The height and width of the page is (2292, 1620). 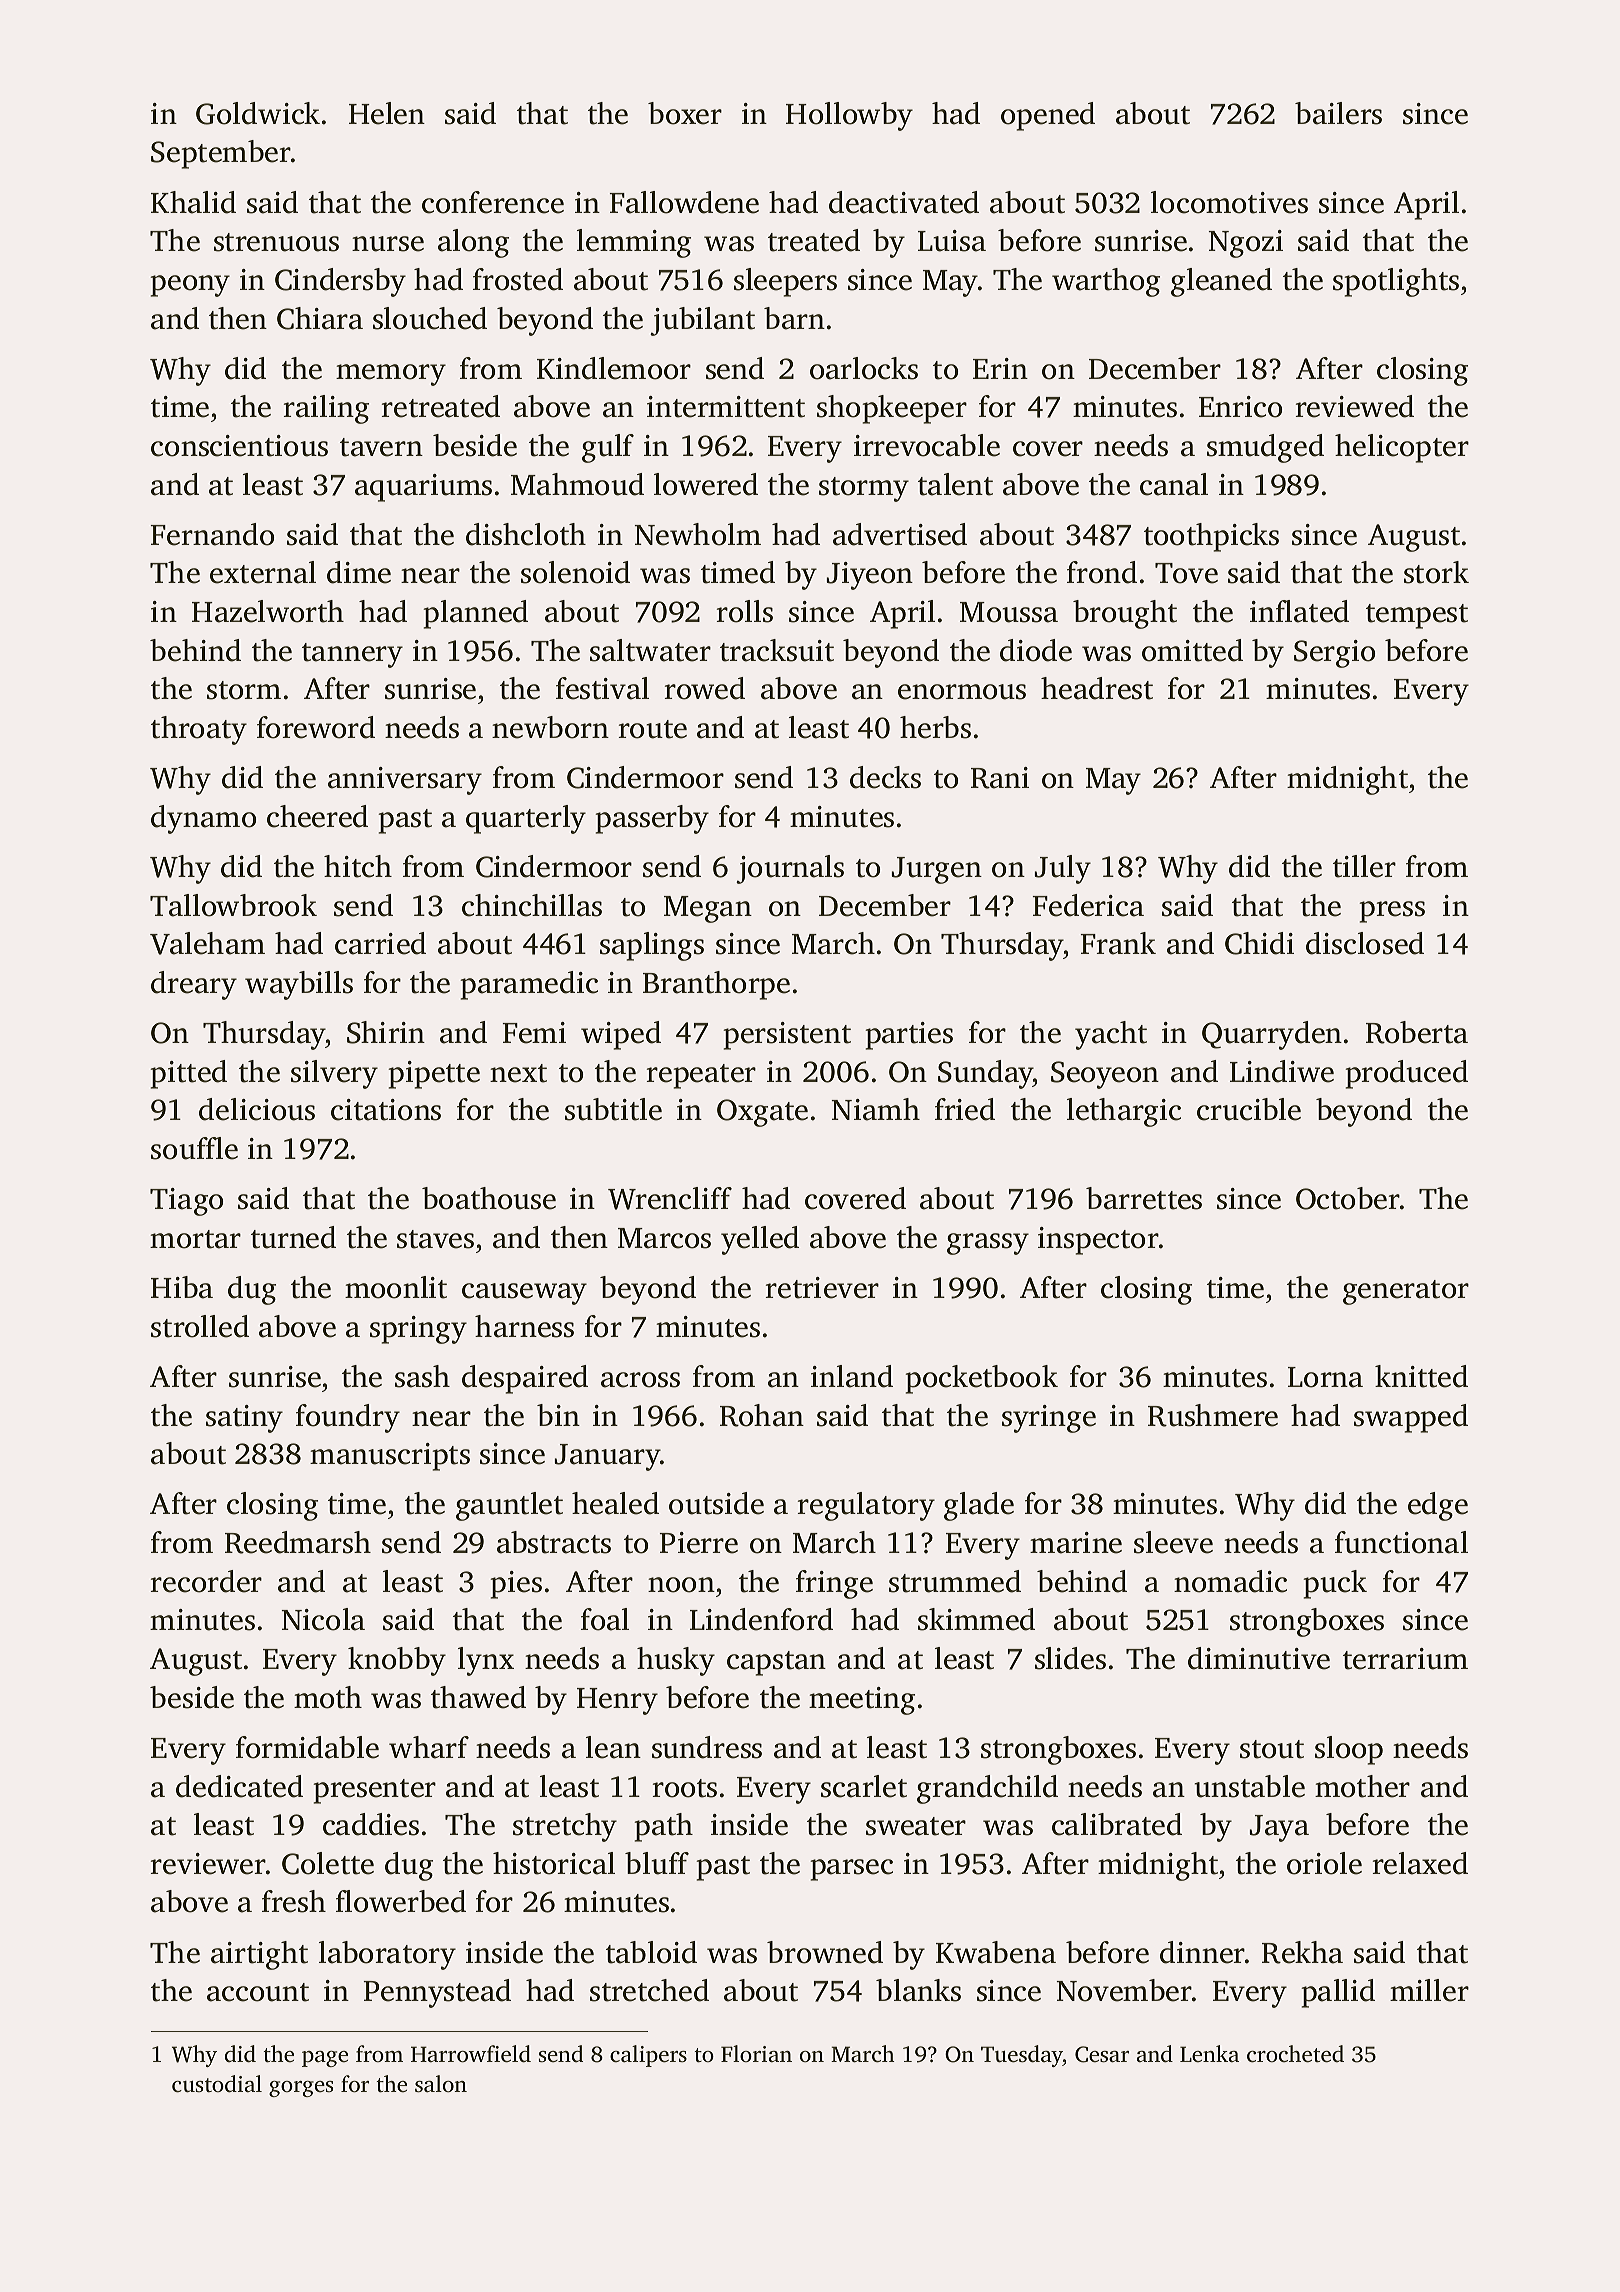 What do you see at coordinates (386, 1032) in the page?
I see `Shirin` at bounding box center [386, 1032].
